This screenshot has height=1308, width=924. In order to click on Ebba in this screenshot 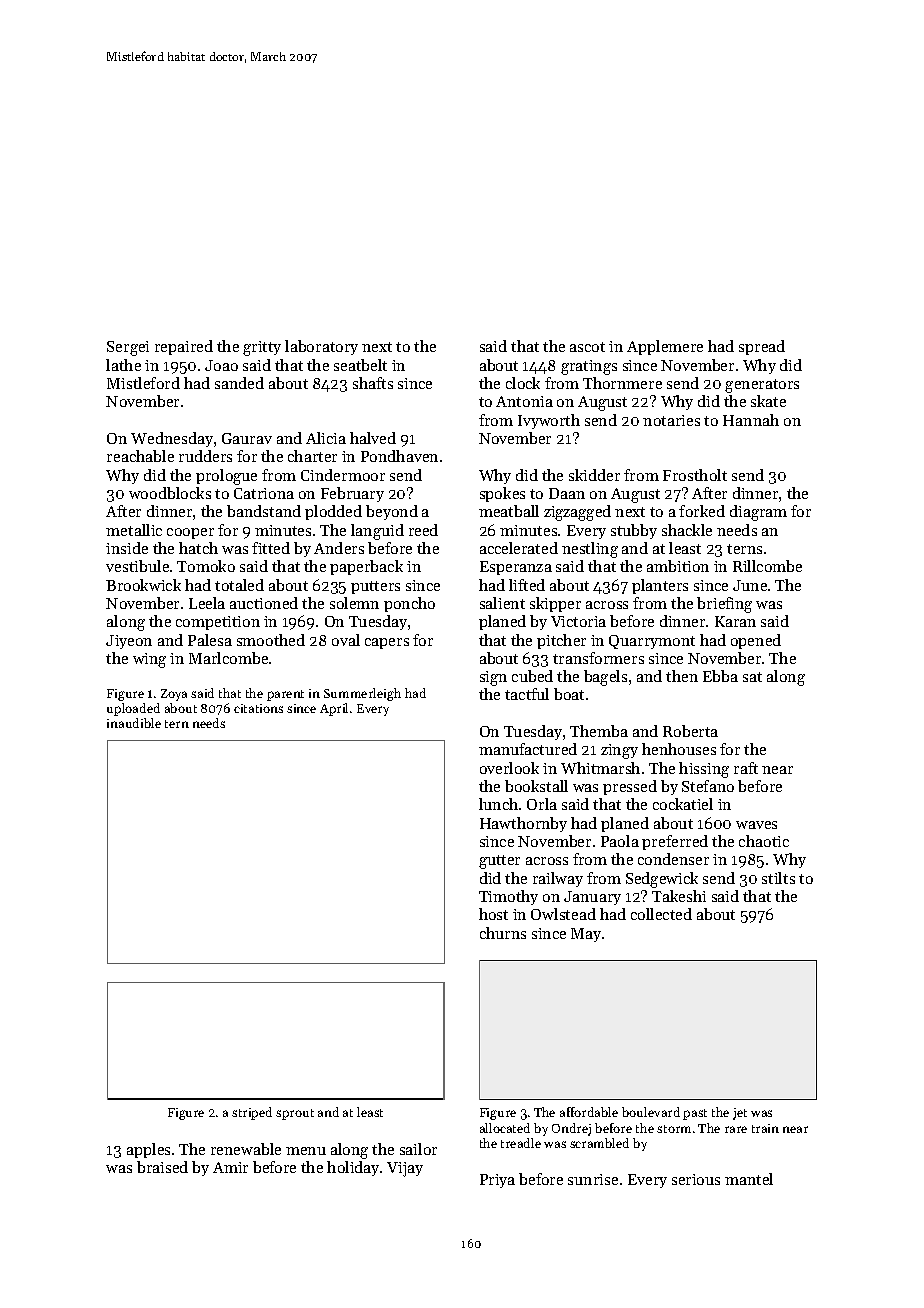, I will do `click(720, 676)`.
